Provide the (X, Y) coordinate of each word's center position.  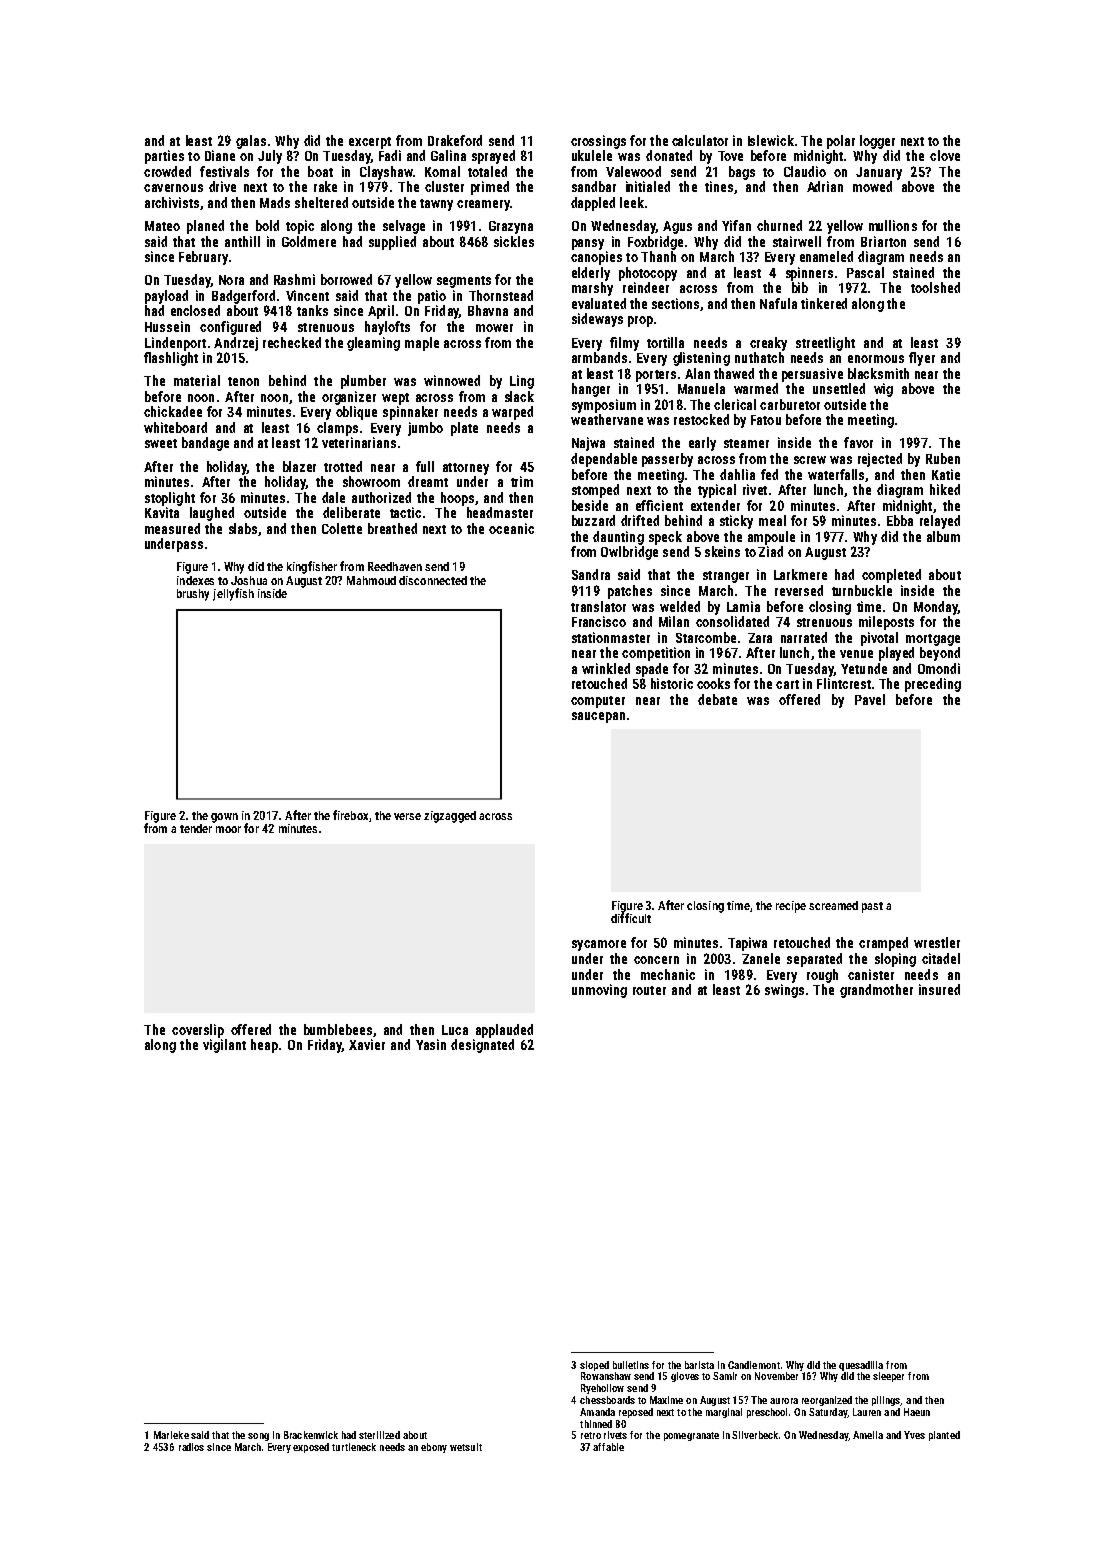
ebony (434, 1448)
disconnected (433, 580)
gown (224, 818)
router (649, 990)
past (872, 907)
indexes (195, 580)
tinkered (824, 303)
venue (856, 654)
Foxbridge (655, 243)
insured (939, 989)
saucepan (598, 717)
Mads (275, 202)
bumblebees (338, 1029)
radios (191, 1447)
